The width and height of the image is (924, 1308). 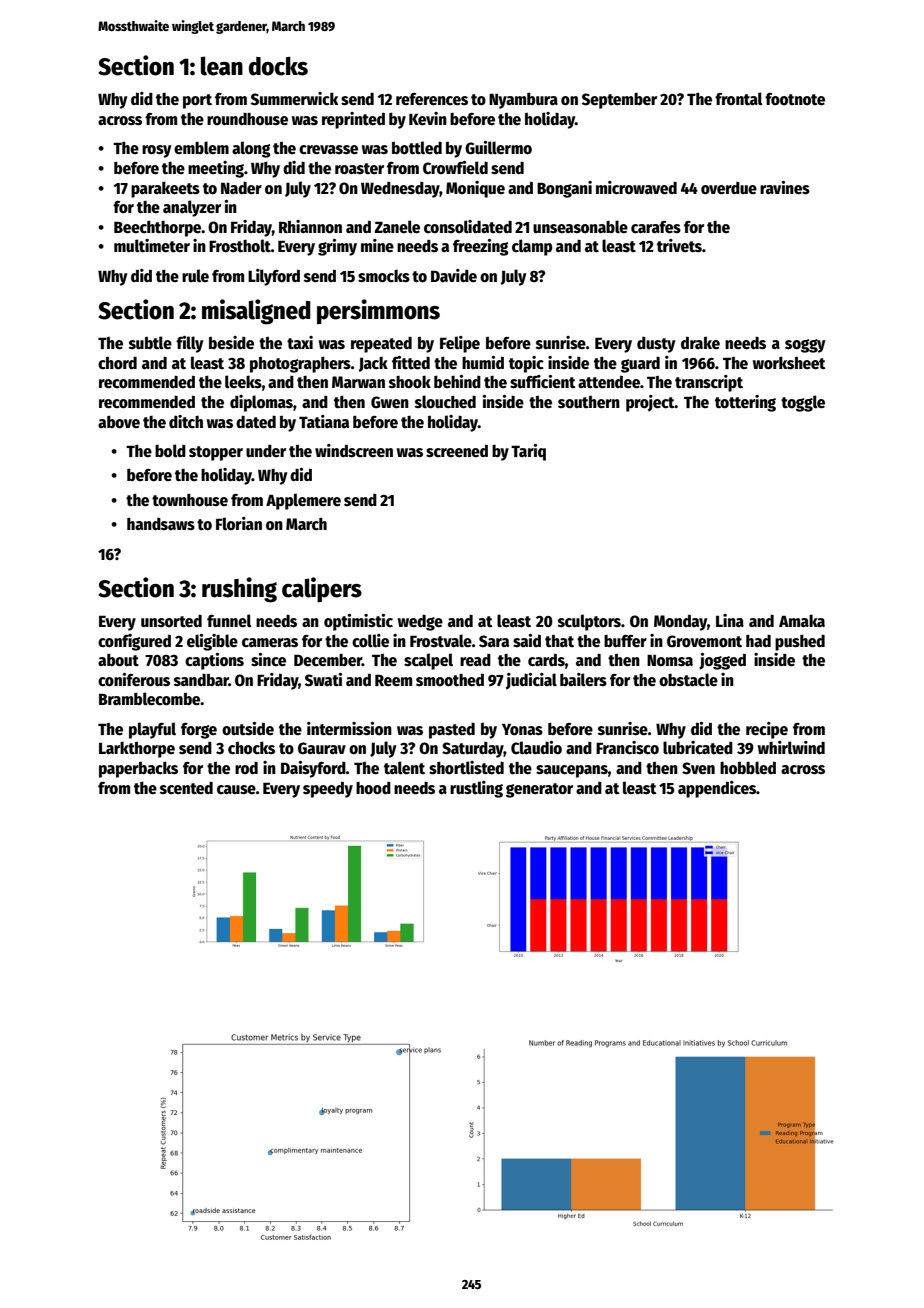 What do you see at coordinates (523, 100) in the image?
I see `Nyambura` at bounding box center [523, 100].
